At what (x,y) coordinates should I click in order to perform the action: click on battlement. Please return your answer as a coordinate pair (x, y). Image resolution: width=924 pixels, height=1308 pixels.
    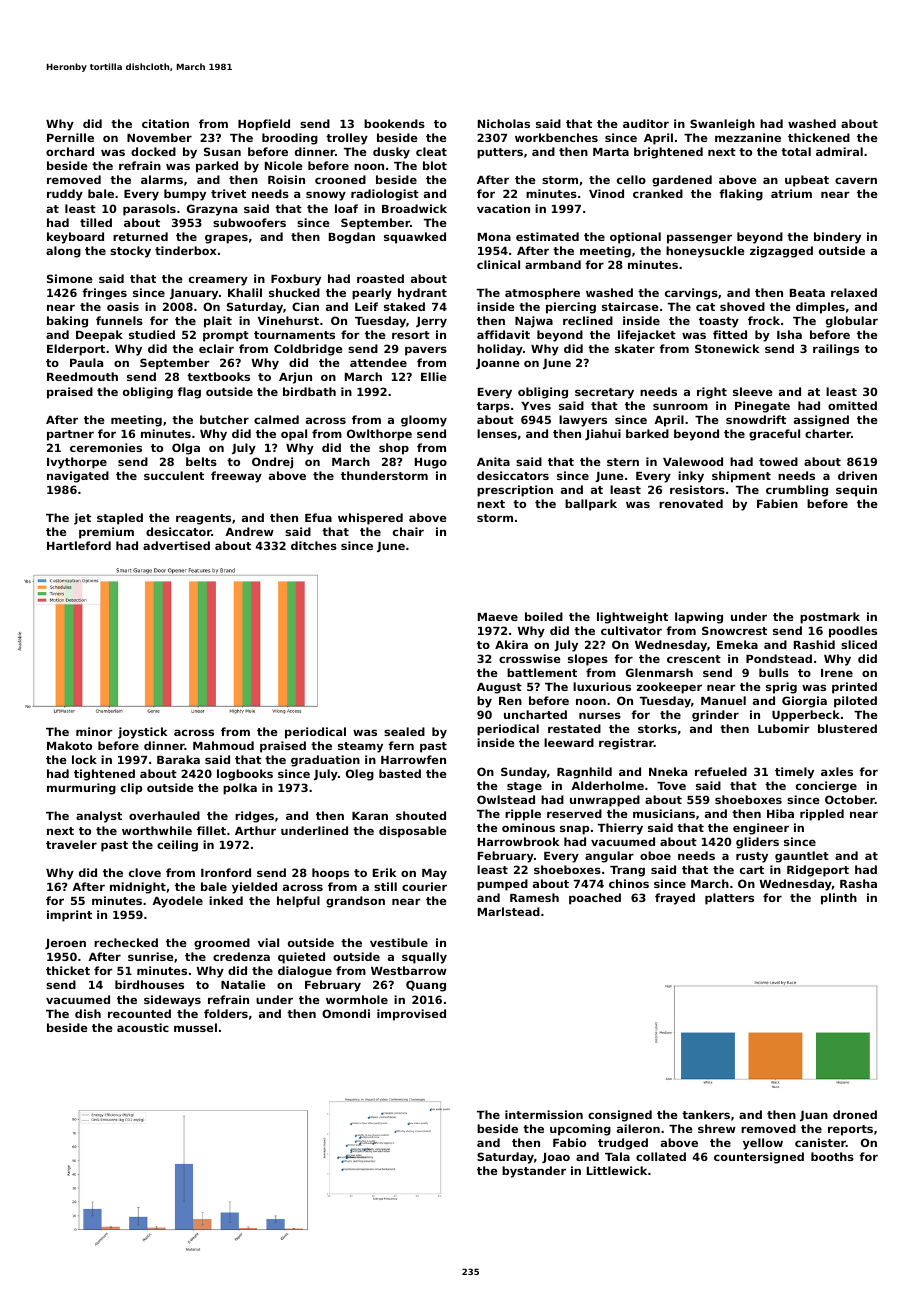
    Looking at the image, I should click on (542, 672).
